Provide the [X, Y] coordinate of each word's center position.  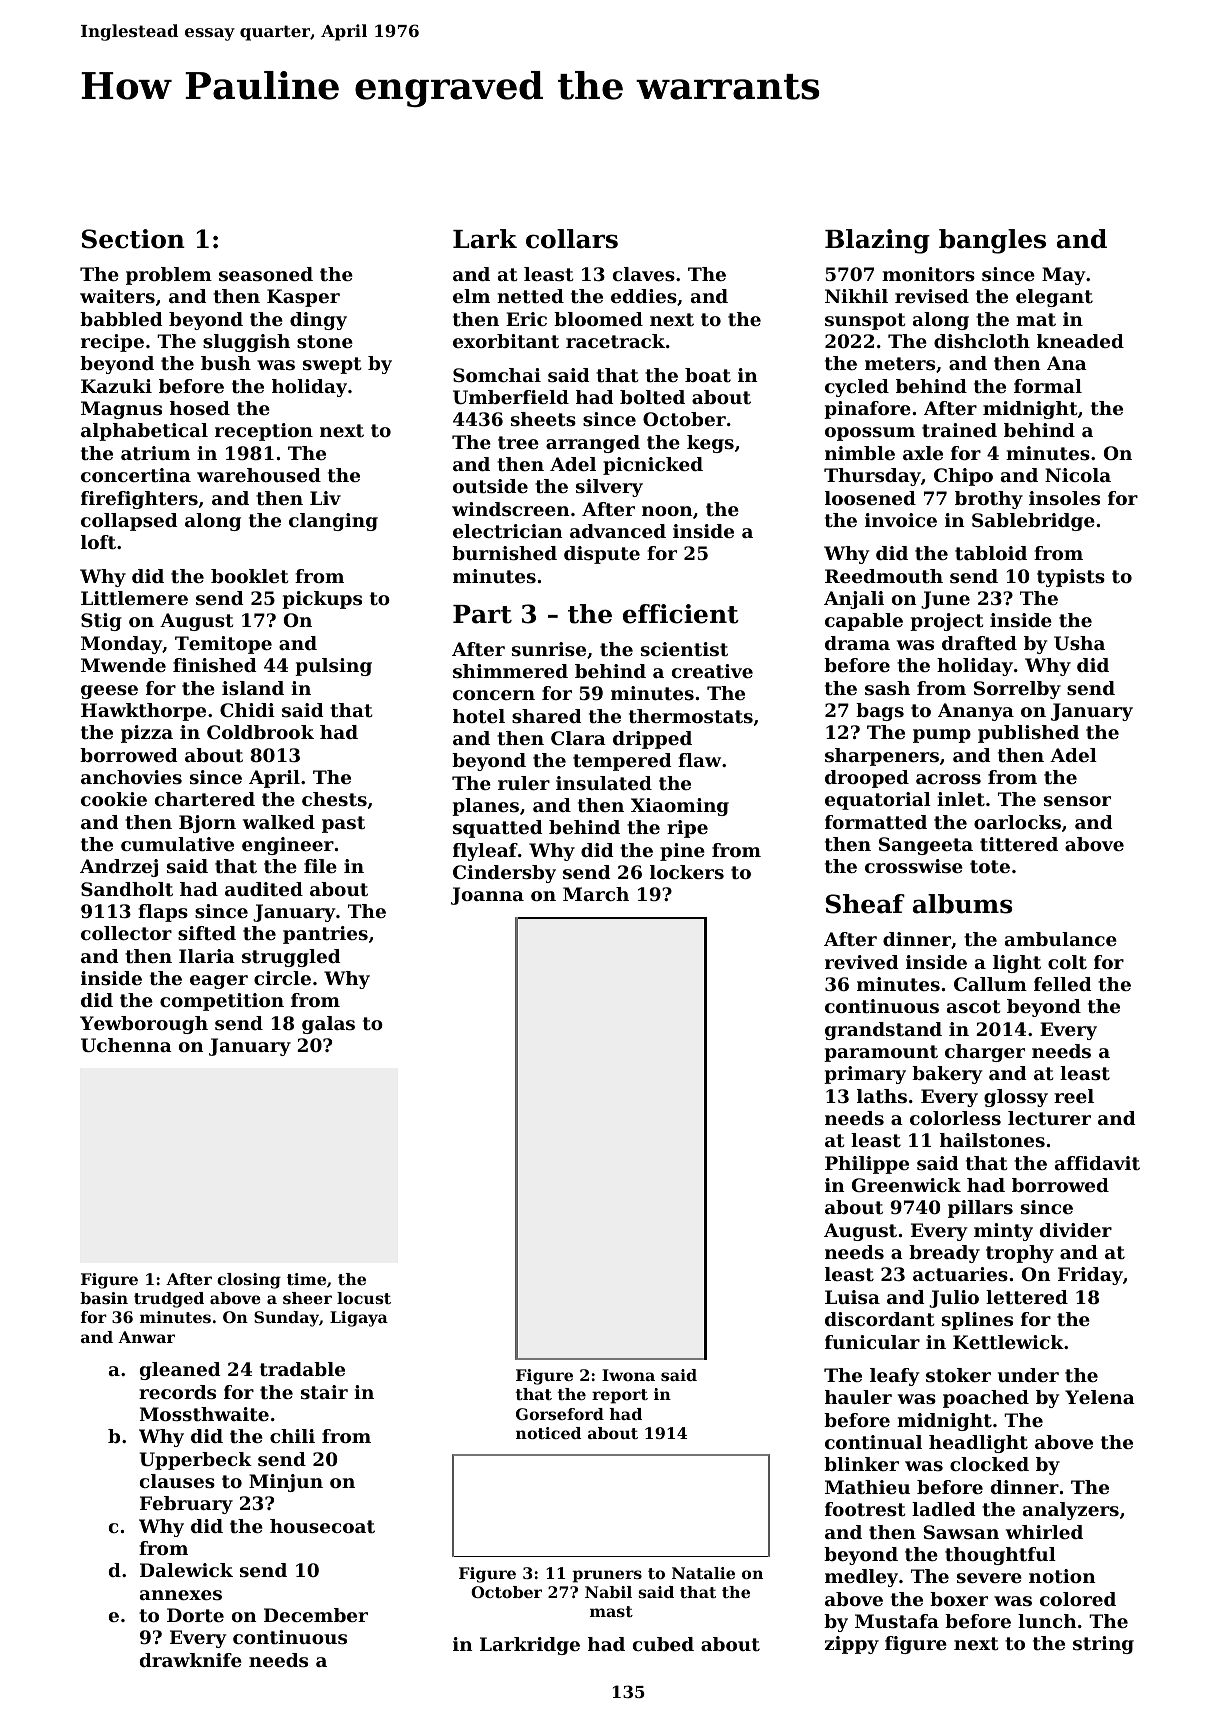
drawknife [191, 1660]
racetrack [615, 341]
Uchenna [126, 1045]
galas [328, 1025]
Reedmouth [884, 576]
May [1064, 276]
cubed [663, 1644]
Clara [578, 738]
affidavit [1097, 1163]
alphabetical [144, 432]
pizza [147, 734]
